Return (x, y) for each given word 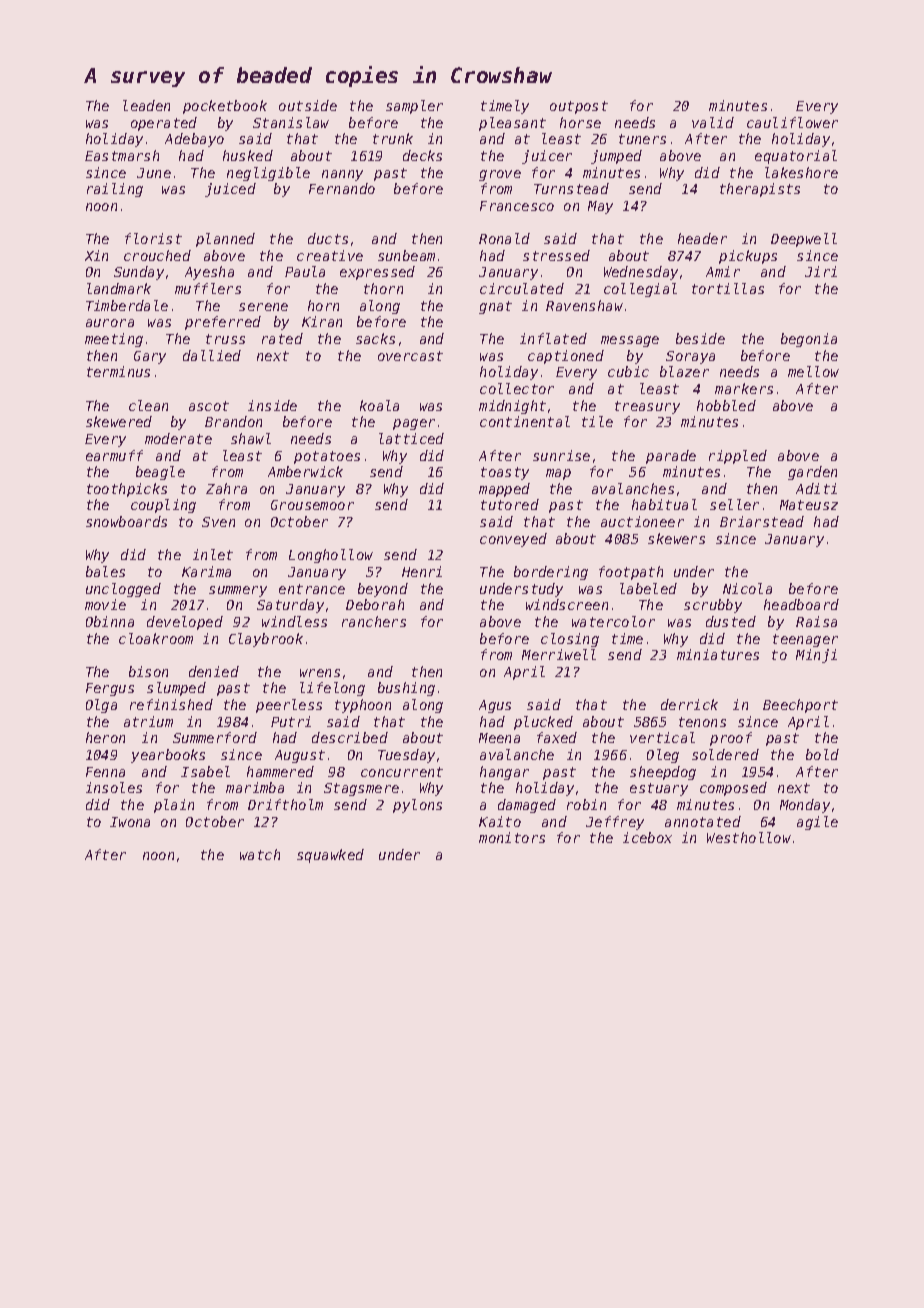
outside (308, 105)
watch (260, 854)
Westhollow (749, 837)
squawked (330, 856)
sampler (414, 107)
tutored (510, 504)
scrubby (713, 606)
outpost (579, 107)
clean (148, 405)
